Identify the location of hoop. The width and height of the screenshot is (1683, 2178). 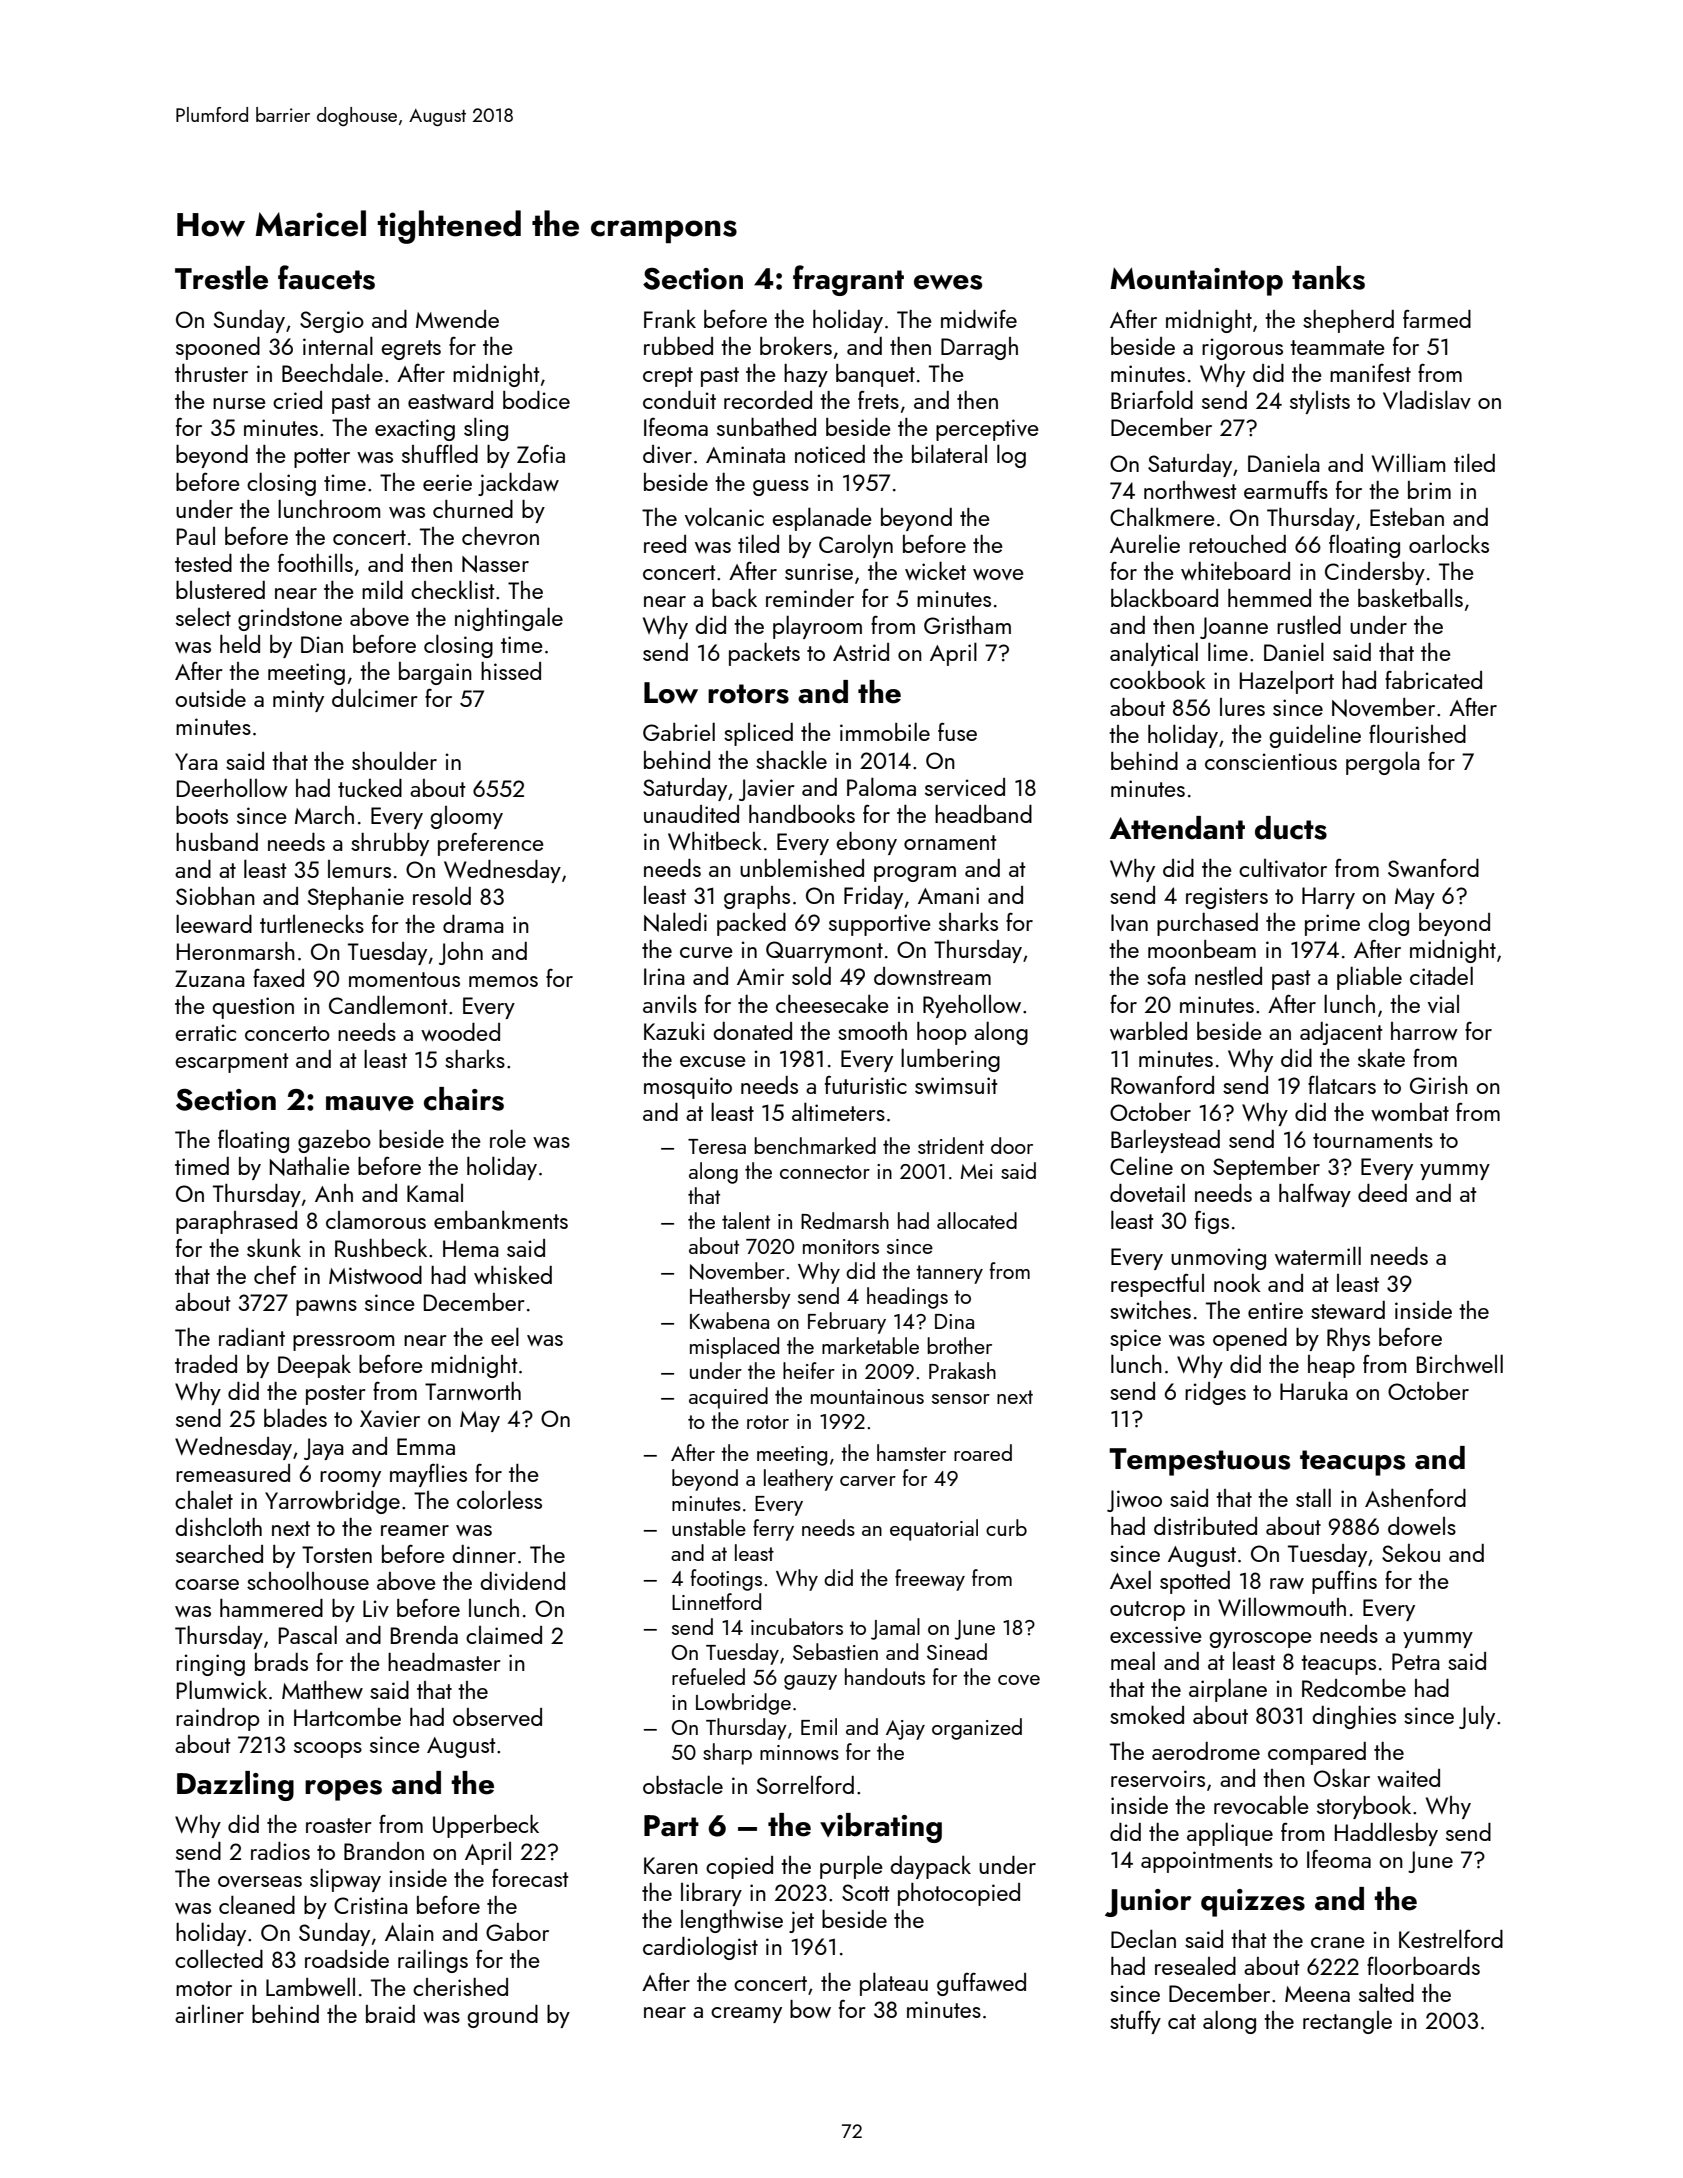
(942, 1033).
